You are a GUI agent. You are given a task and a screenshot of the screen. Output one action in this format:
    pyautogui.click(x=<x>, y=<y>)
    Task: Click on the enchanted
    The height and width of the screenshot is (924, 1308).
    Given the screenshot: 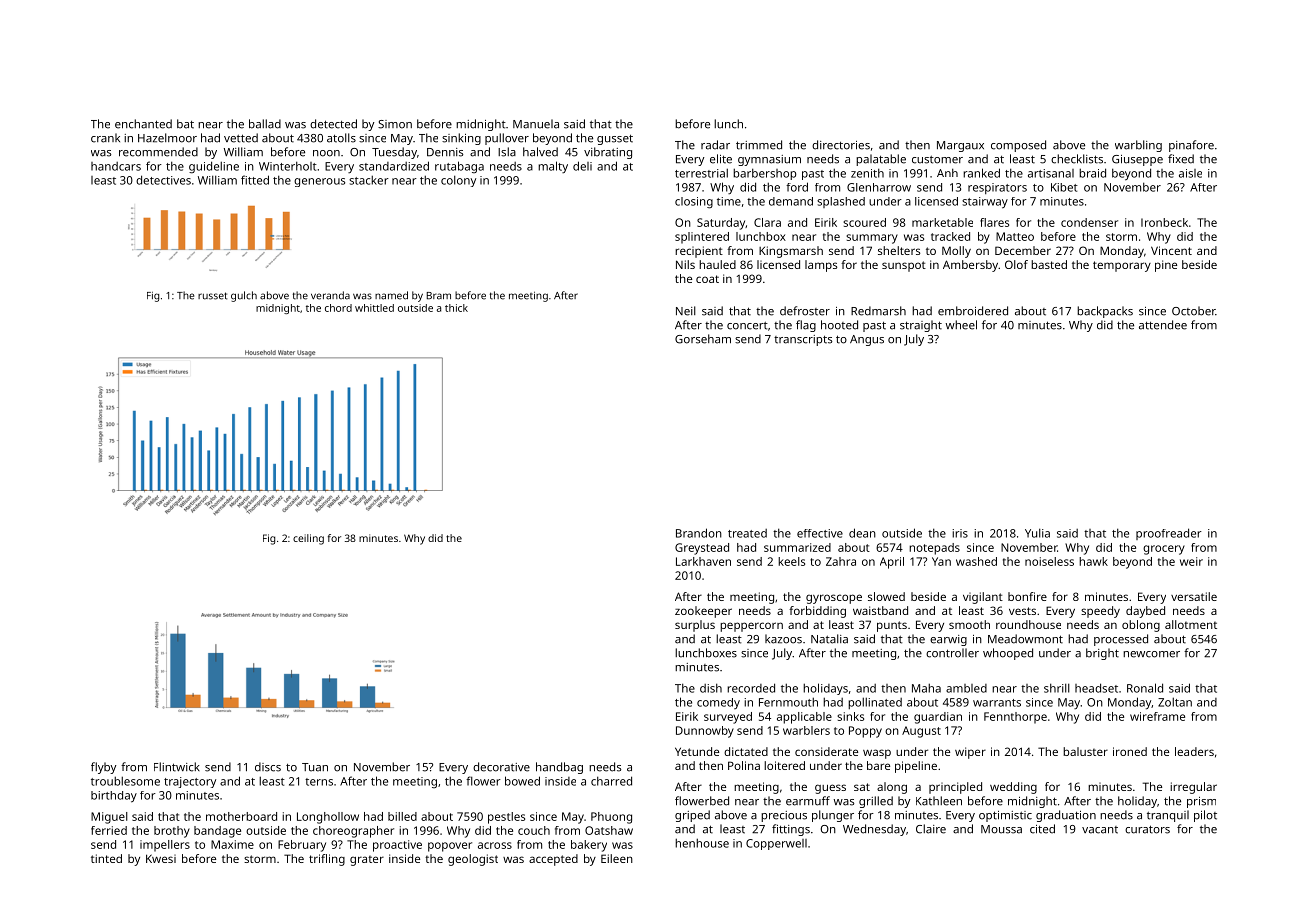 What is the action you would take?
    pyautogui.click(x=143, y=124)
